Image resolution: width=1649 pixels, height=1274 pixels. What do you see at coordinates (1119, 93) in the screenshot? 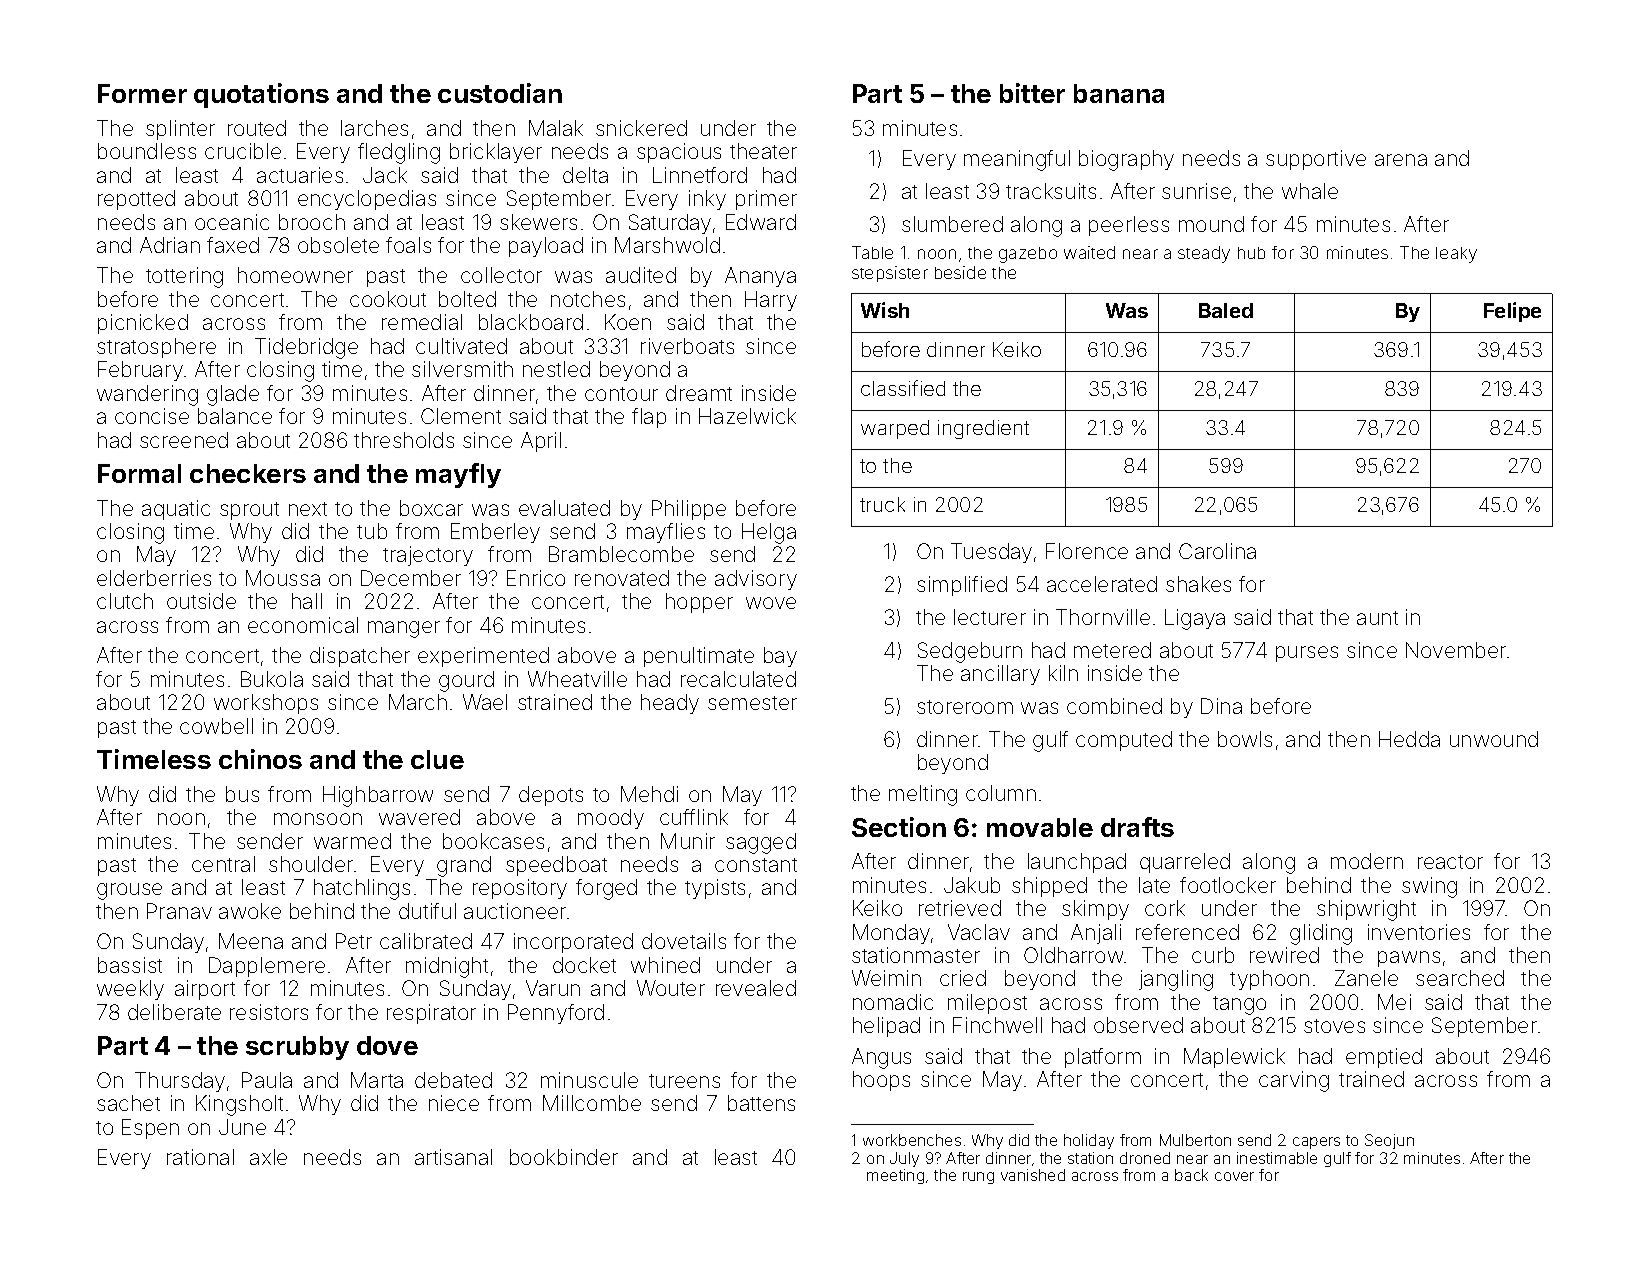
I see `banana` at bounding box center [1119, 93].
